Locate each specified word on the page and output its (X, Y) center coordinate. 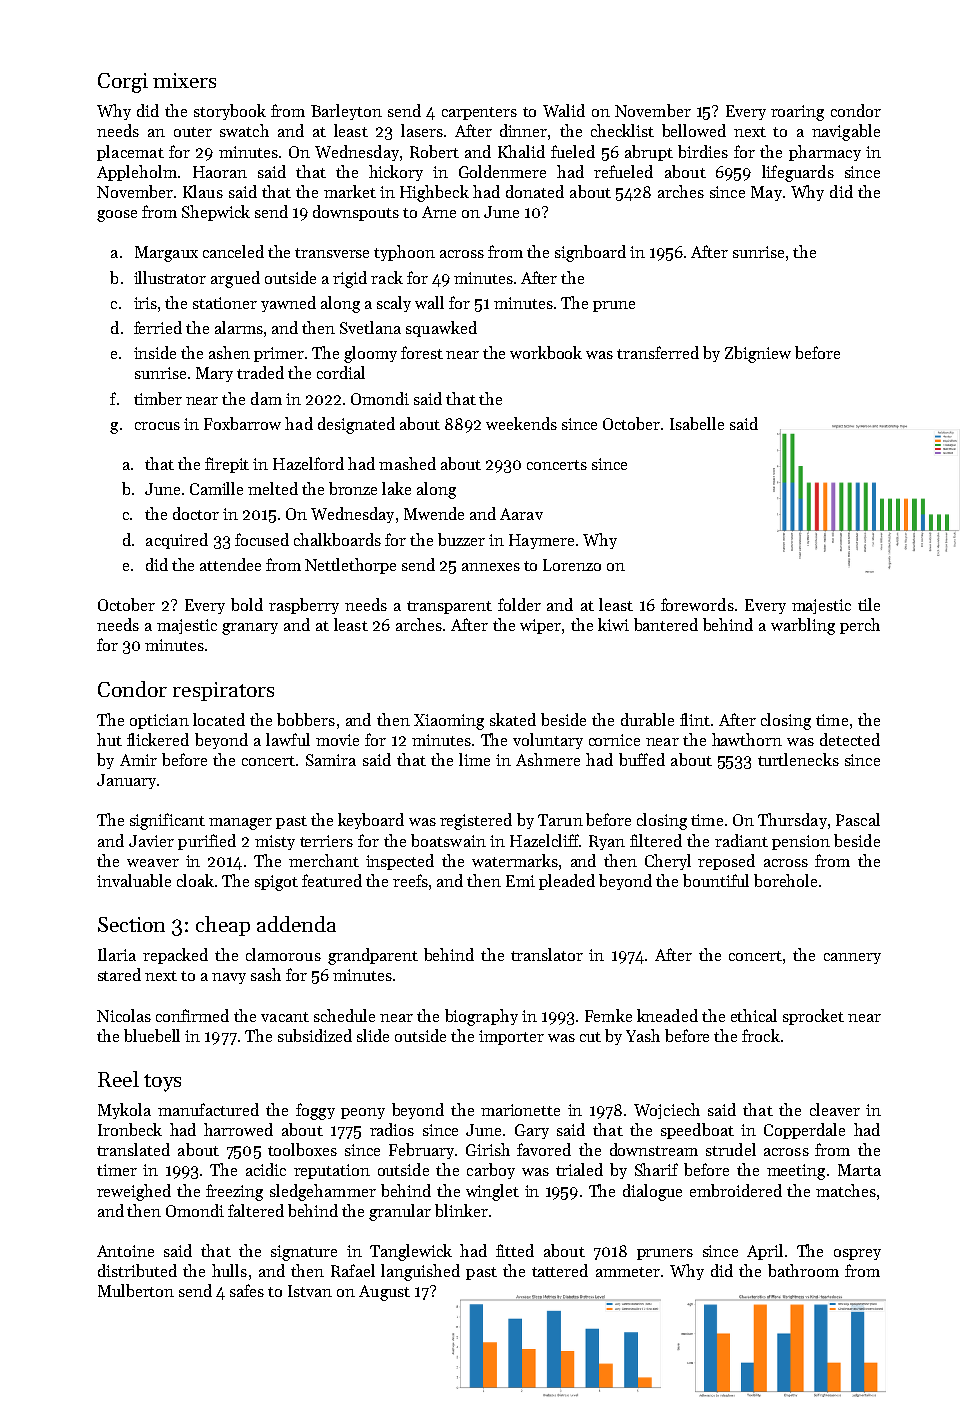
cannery (852, 958)
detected (850, 739)
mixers (184, 80)
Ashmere (548, 759)
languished (420, 1272)
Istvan (310, 1291)
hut (109, 739)
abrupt (649, 153)
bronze (353, 488)
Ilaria (117, 954)
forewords (697, 604)
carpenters (479, 113)
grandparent (373, 956)
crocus (157, 426)
